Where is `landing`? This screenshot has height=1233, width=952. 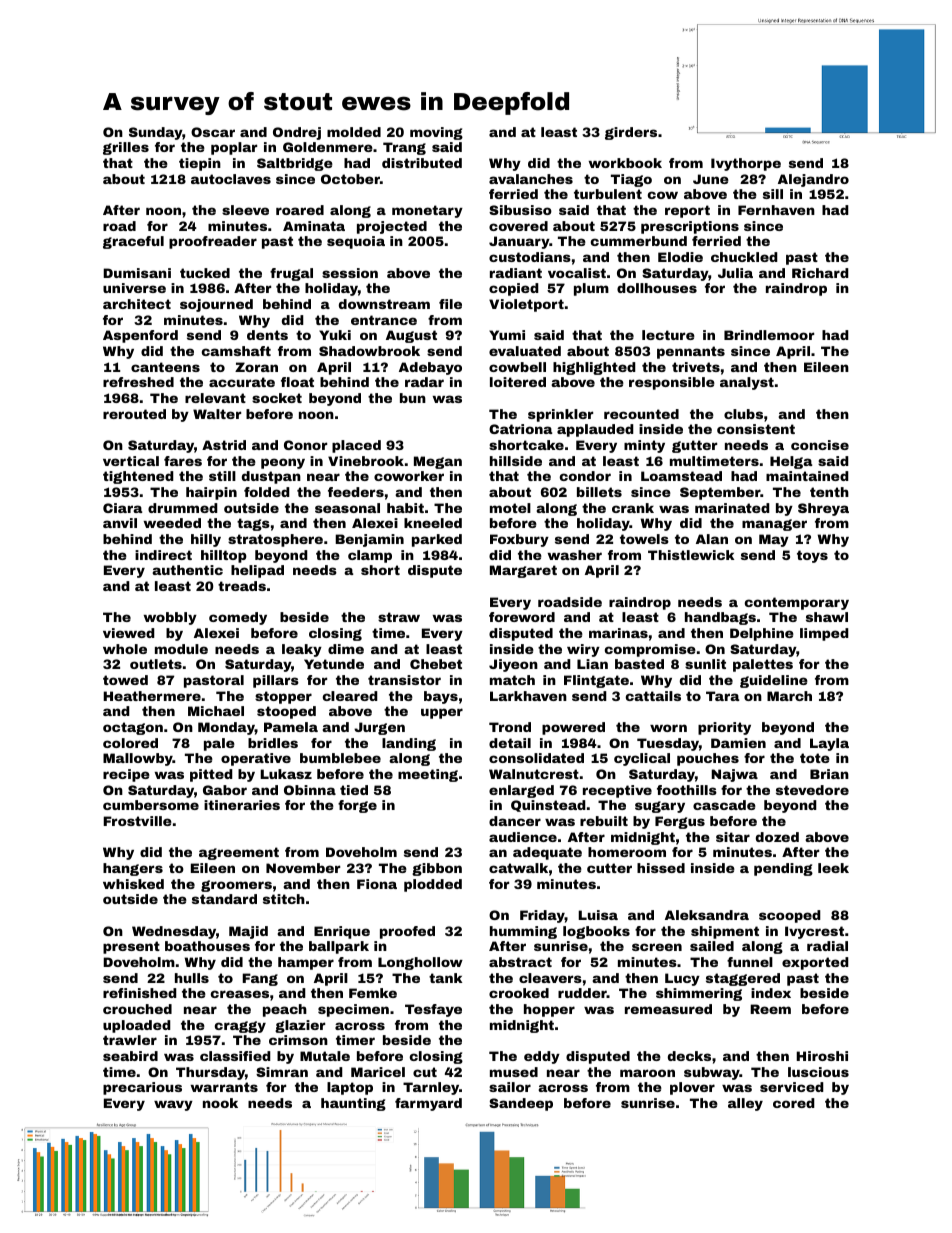
landing is located at coordinates (409, 744).
